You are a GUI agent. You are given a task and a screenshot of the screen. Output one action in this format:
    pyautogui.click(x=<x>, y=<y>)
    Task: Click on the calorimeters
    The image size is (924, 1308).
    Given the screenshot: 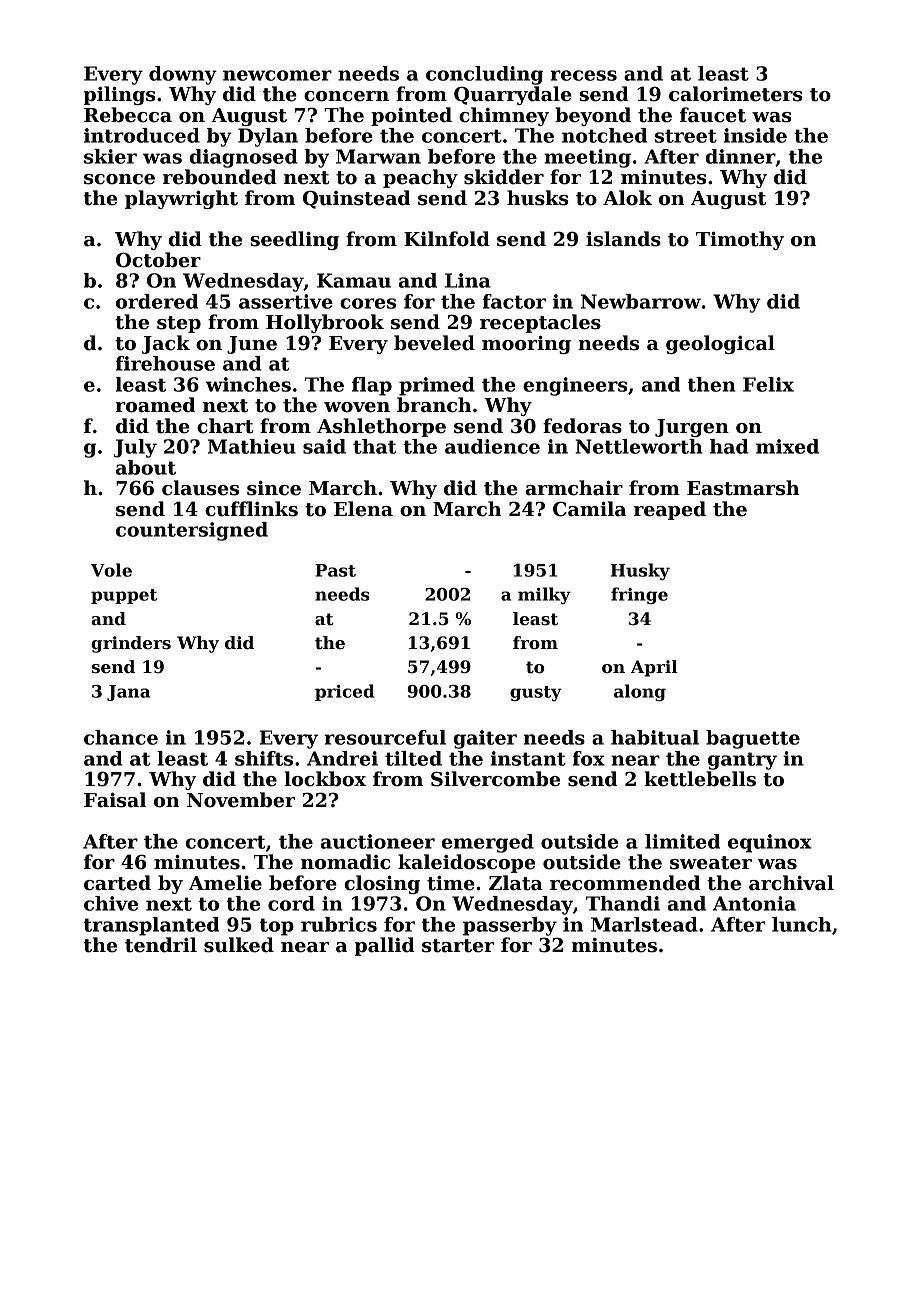 What is the action you would take?
    pyautogui.click(x=735, y=94)
